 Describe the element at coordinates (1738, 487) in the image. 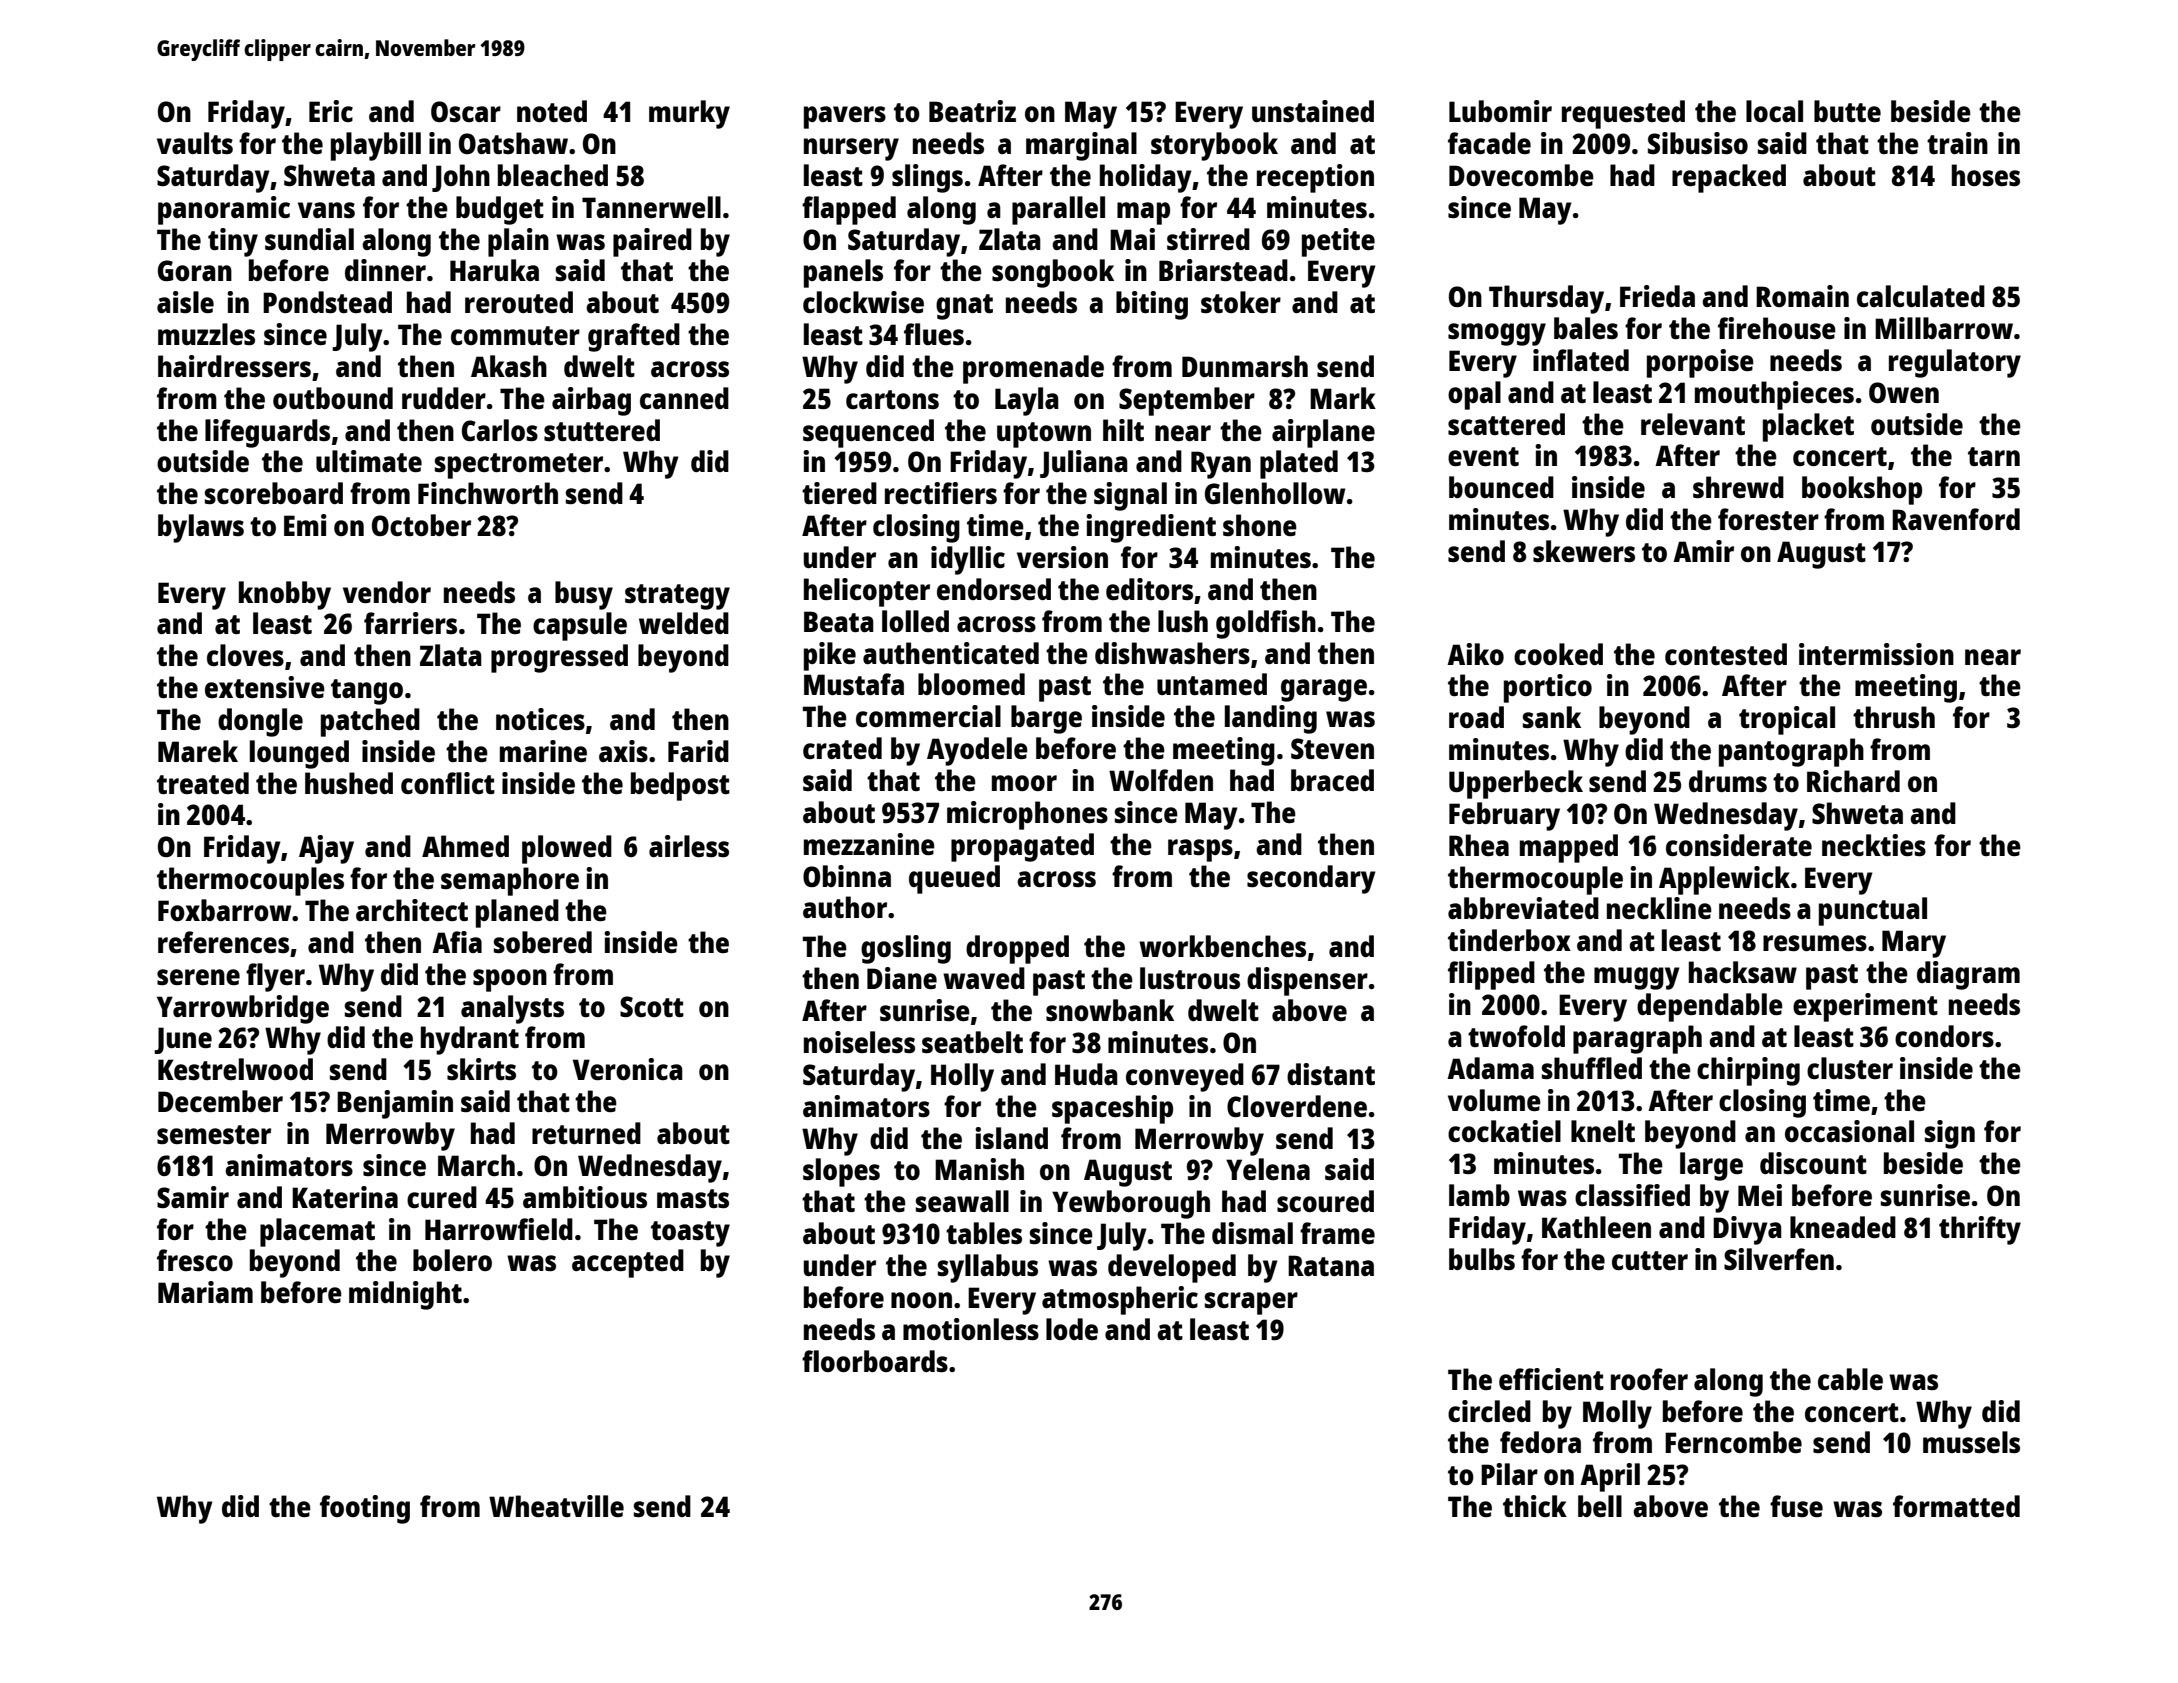

I see `shrewd` at that location.
